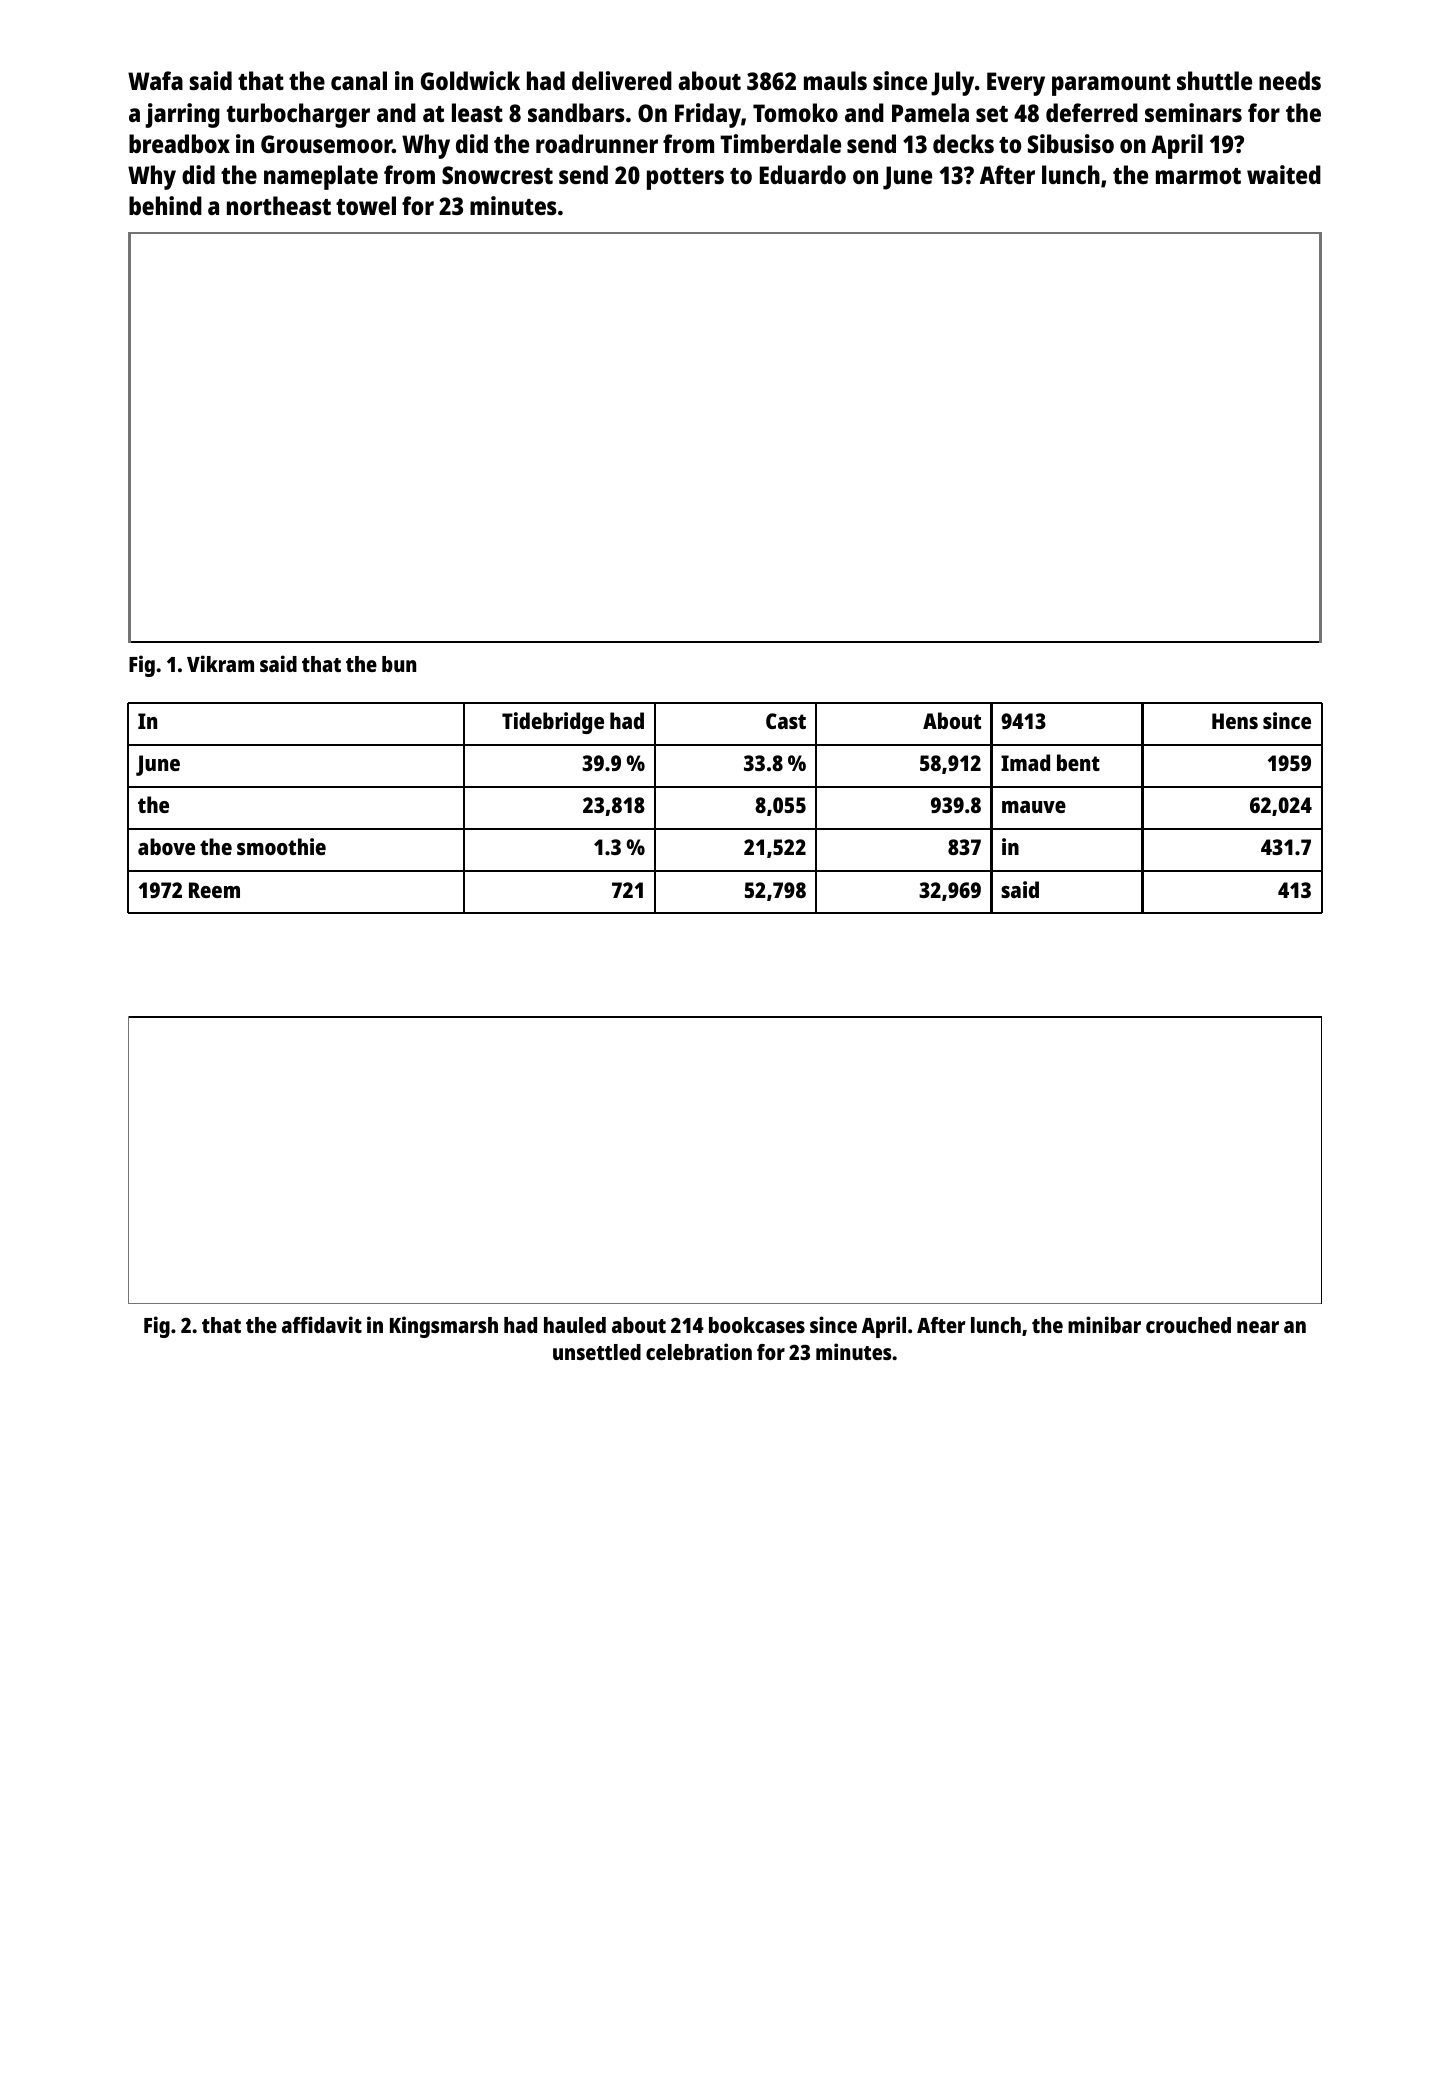 Image resolution: width=1450 pixels, height=2100 pixels. Describe the element at coordinates (786, 721) in the image. I see `Cast` at that location.
